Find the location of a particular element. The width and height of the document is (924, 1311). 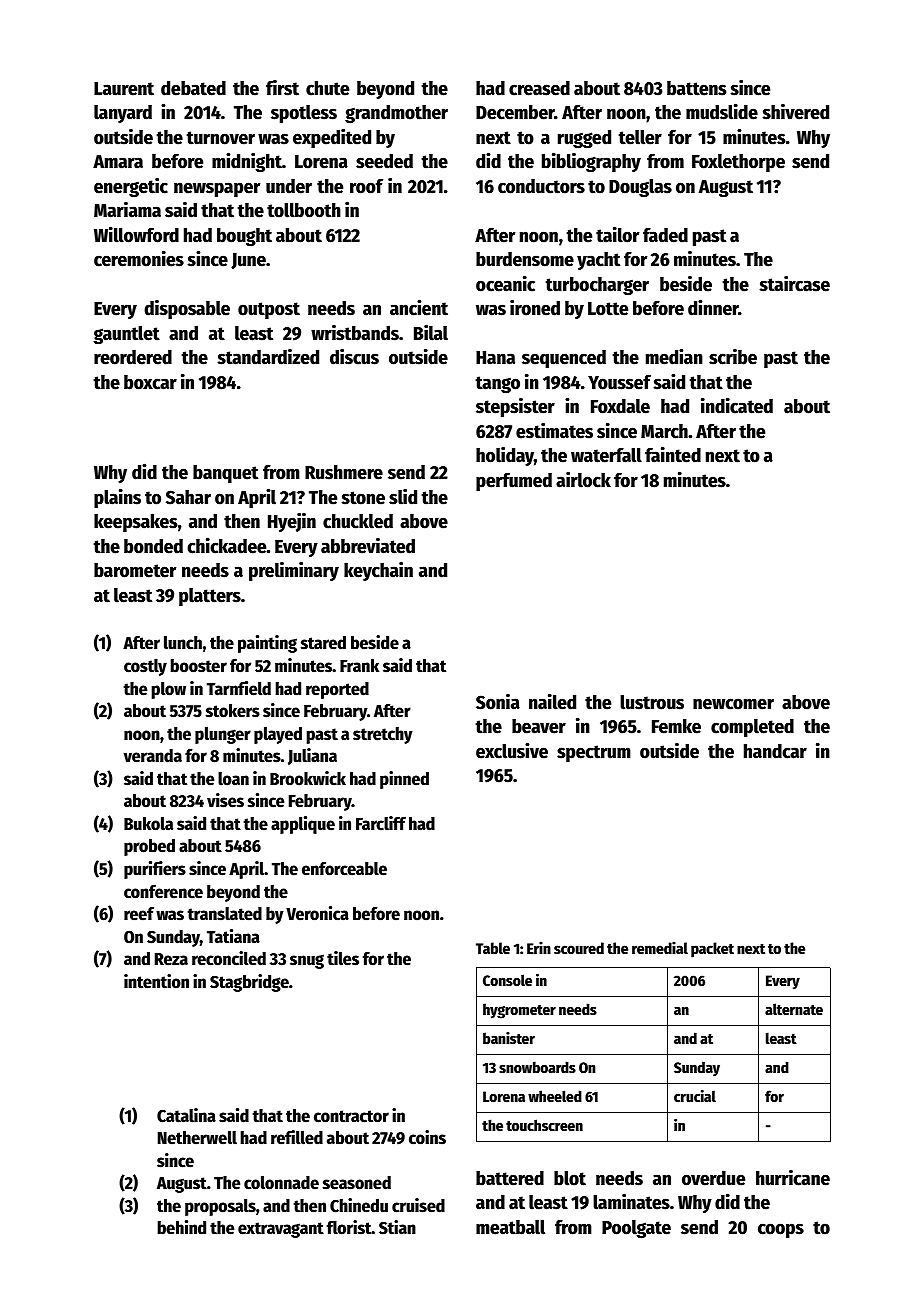

plunger is located at coordinates (223, 735).
